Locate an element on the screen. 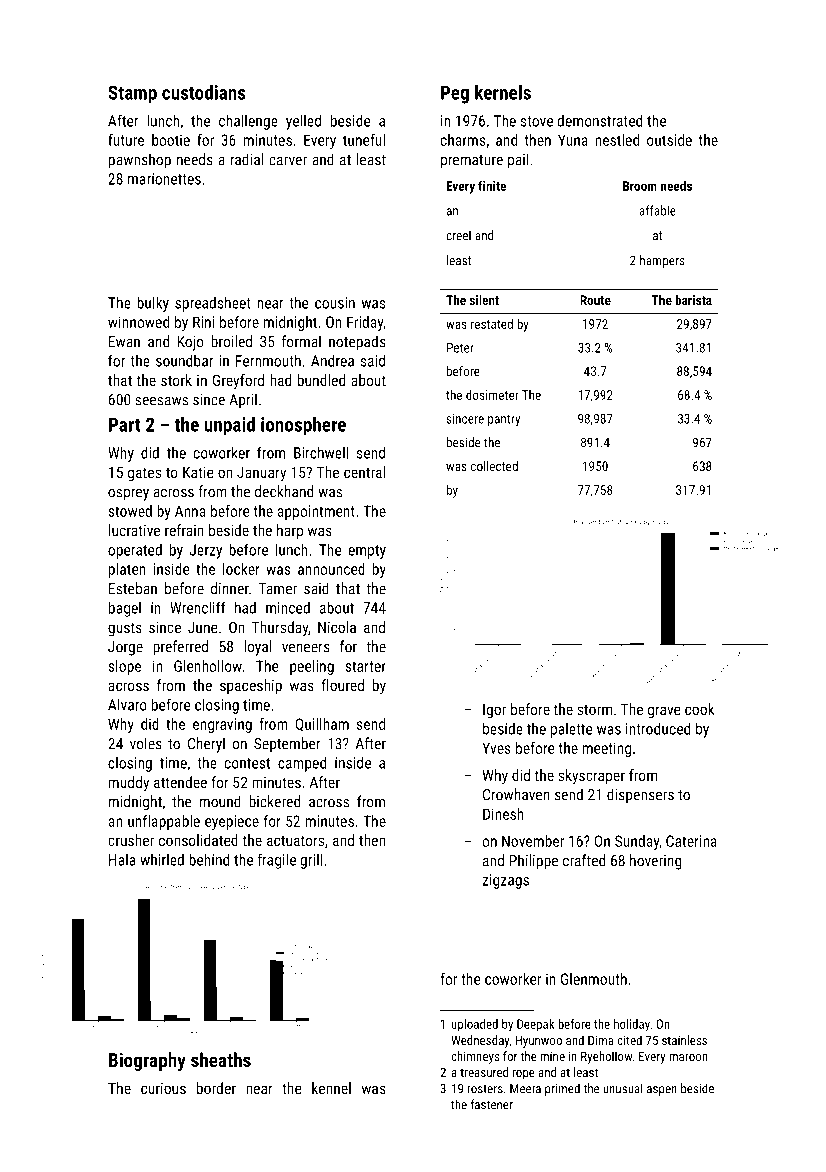 The width and height of the screenshot is (826, 1172). whirled is located at coordinates (162, 860).
